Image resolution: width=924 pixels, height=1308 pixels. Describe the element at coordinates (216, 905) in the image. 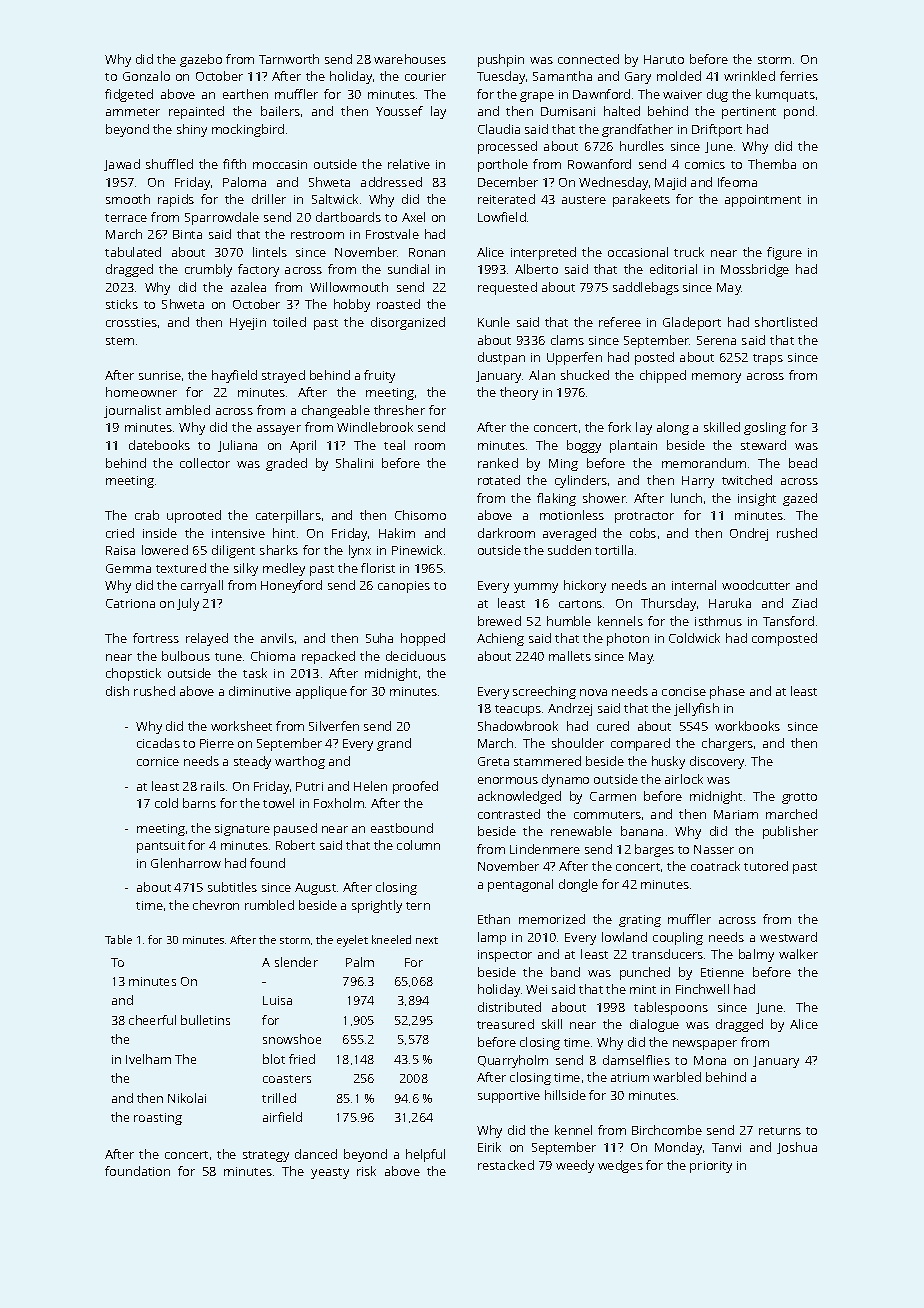

I see `chevron` at that location.
